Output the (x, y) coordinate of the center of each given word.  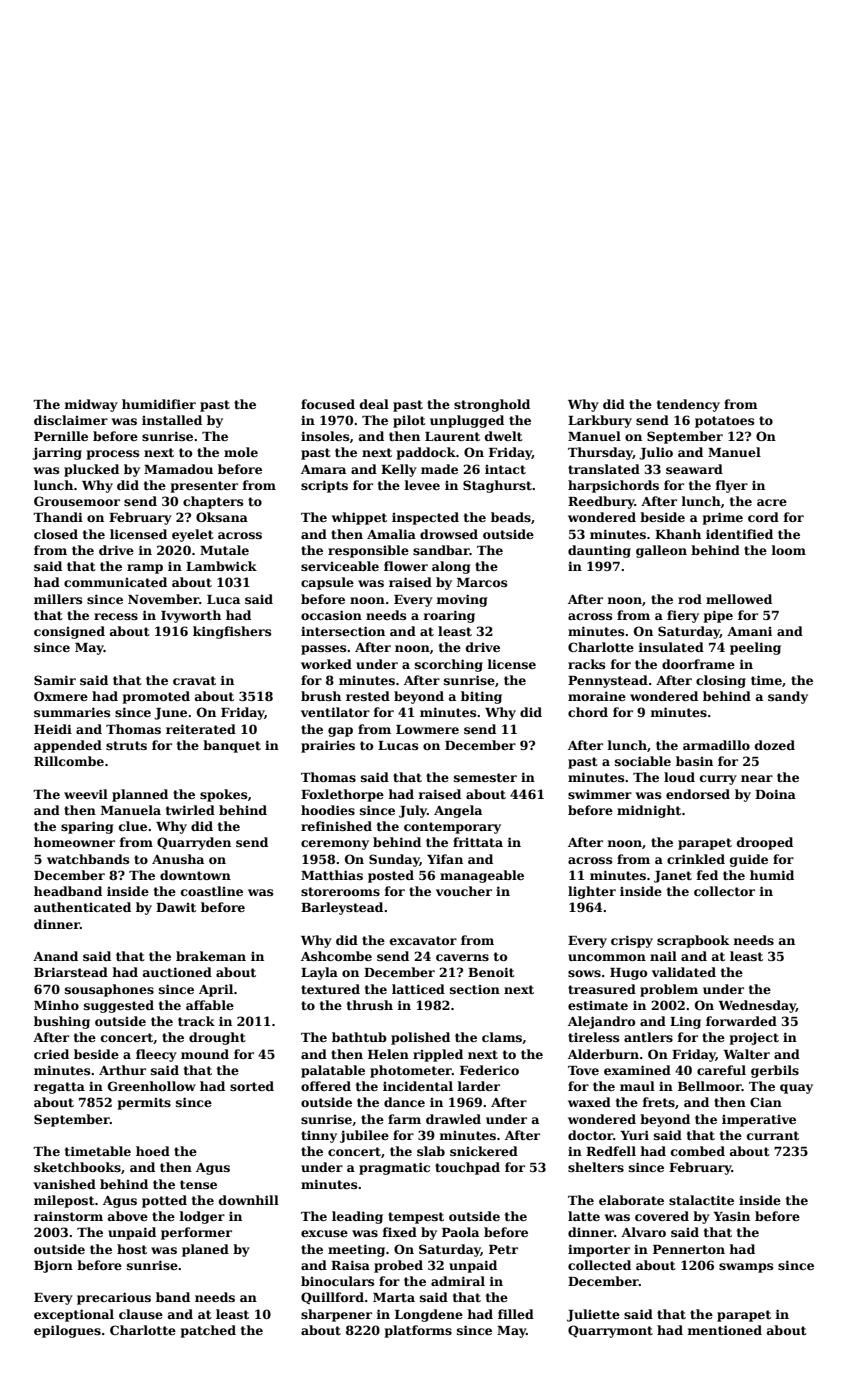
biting (481, 697)
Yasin (731, 1216)
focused (328, 404)
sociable (643, 761)
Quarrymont (610, 1331)
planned (140, 795)
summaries (72, 712)
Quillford (332, 1298)
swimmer (600, 794)
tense (198, 1184)
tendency (688, 405)
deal (374, 404)
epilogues (67, 1331)
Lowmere (427, 729)
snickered (484, 1151)
